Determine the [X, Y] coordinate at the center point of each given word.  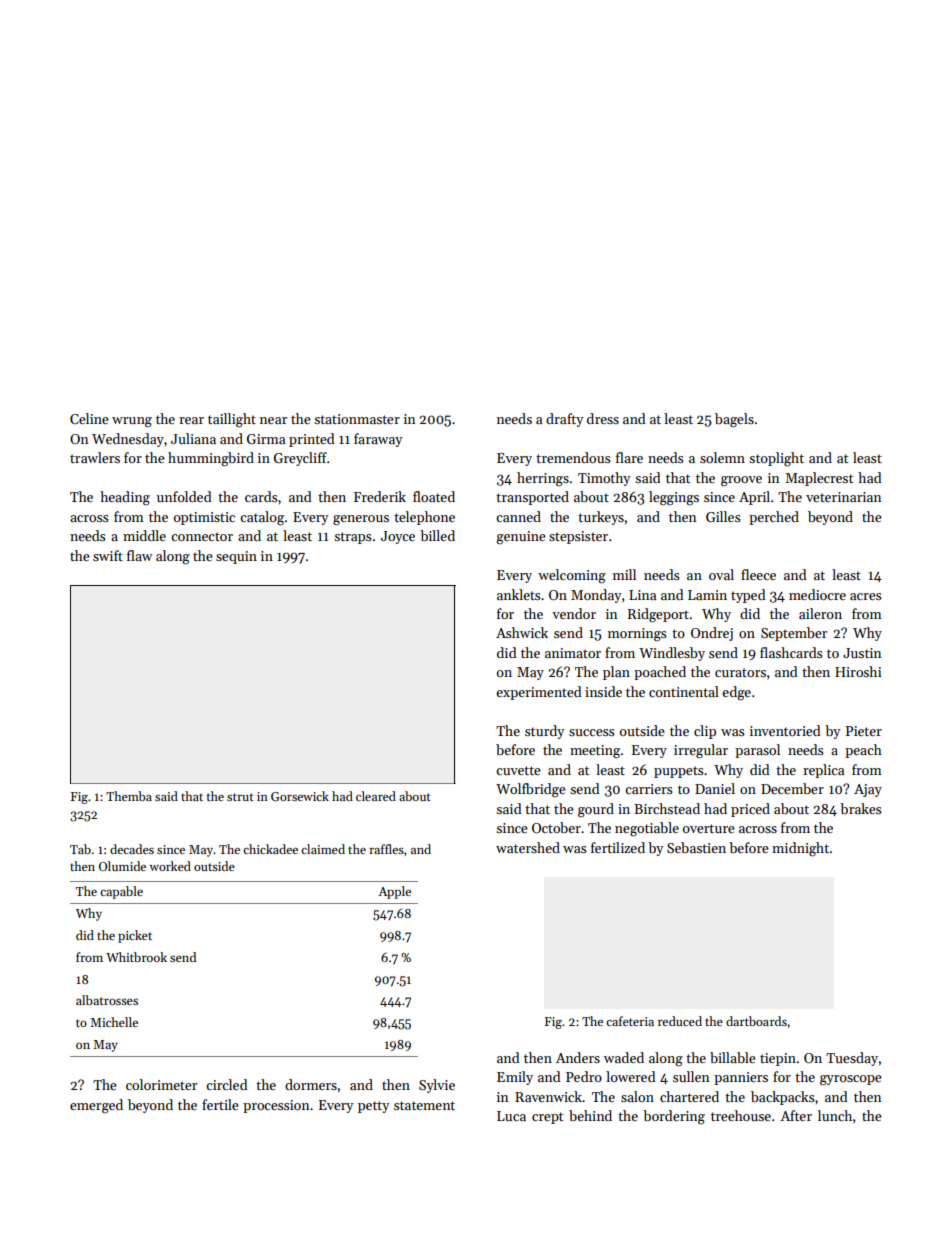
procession [276, 1106]
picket [135, 936]
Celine [89, 418]
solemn [722, 457]
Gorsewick [300, 796]
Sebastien [696, 847]
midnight [800, 849]
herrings [543, 479]
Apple [394, 892]
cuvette [518, 770]
